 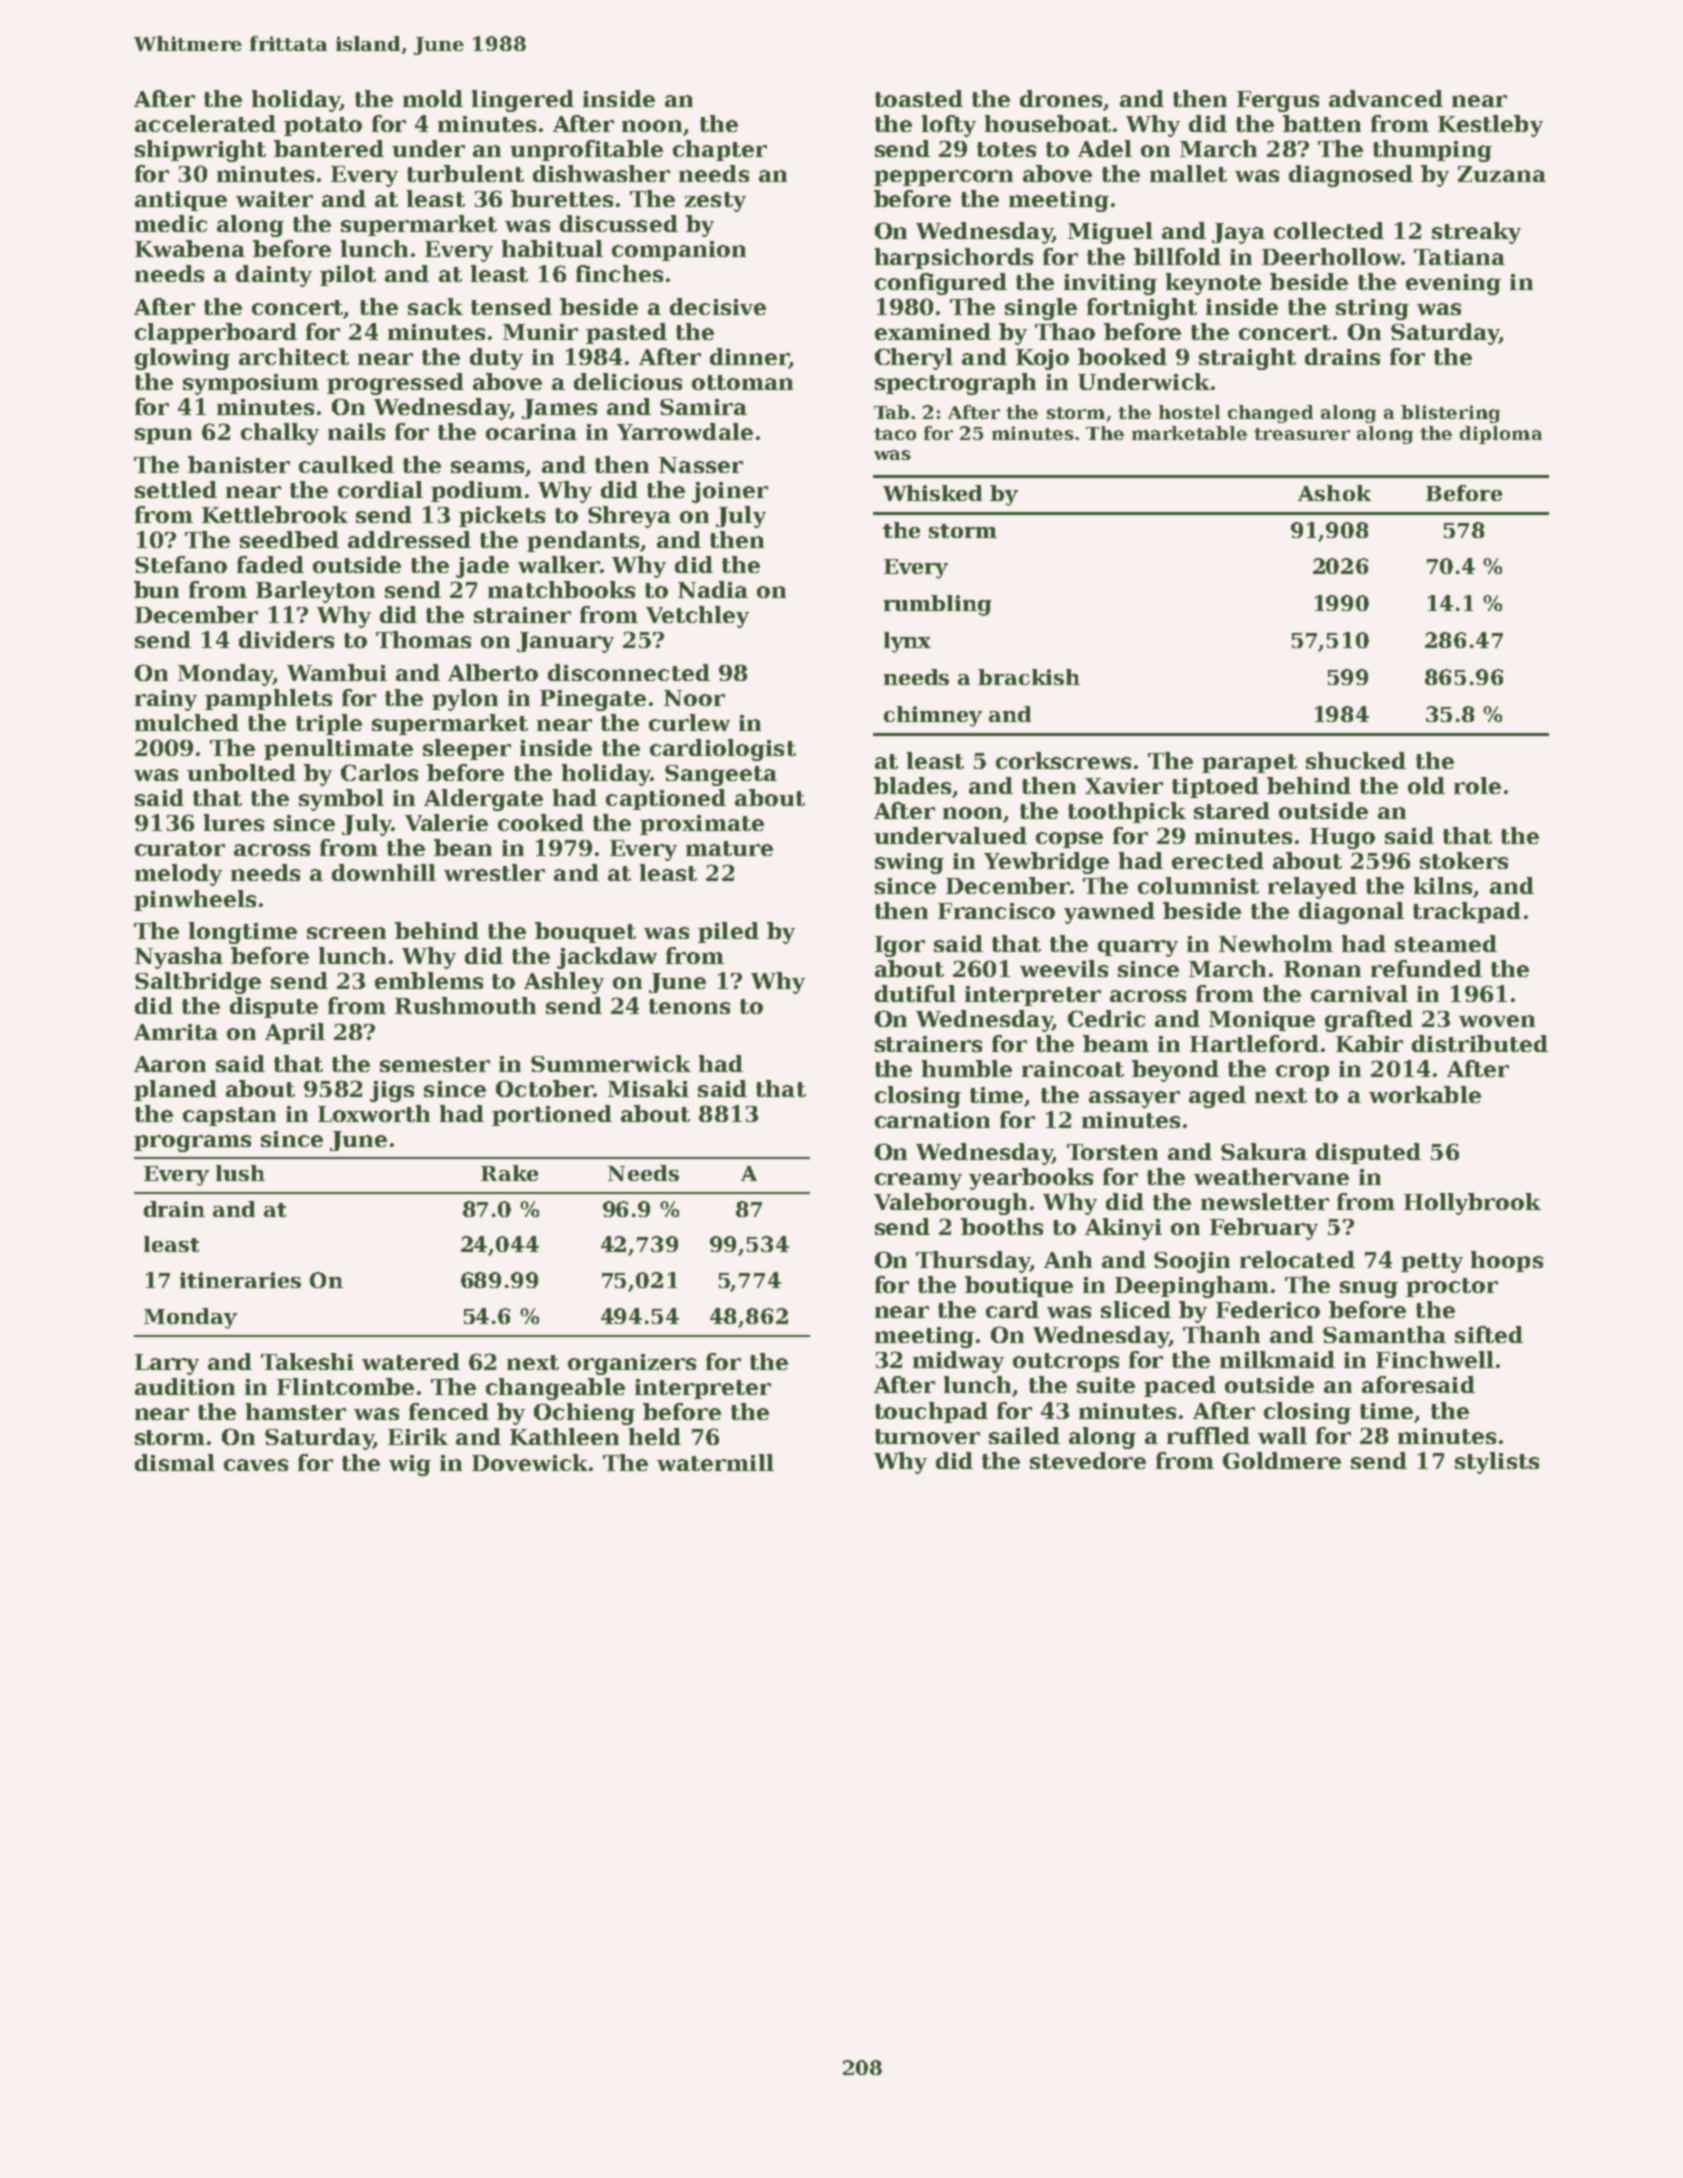 What do you see at coordinates (463, 847) in the image?
I see `bean` at bounding box center [463, 847].
